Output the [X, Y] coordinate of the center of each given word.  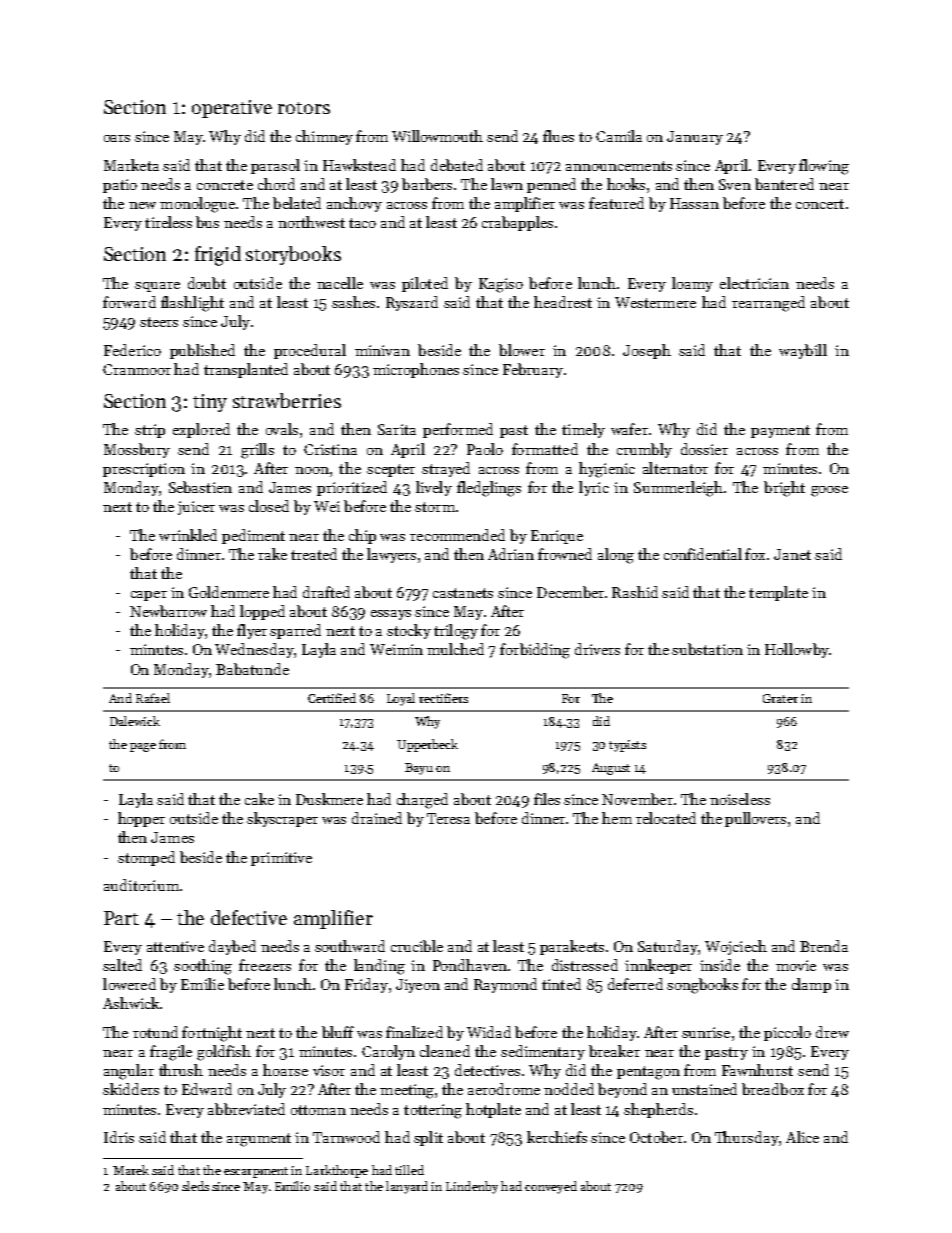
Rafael [153, 698]
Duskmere [329, 799]
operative [232, 109]
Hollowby [797, 650]
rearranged [768, 304]
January [695, 138]
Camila [619, 136]
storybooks [293, 255]
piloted [425, 284]
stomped [146, 858]
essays [391, 615]
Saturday [668, 947]
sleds [195, 1186]
